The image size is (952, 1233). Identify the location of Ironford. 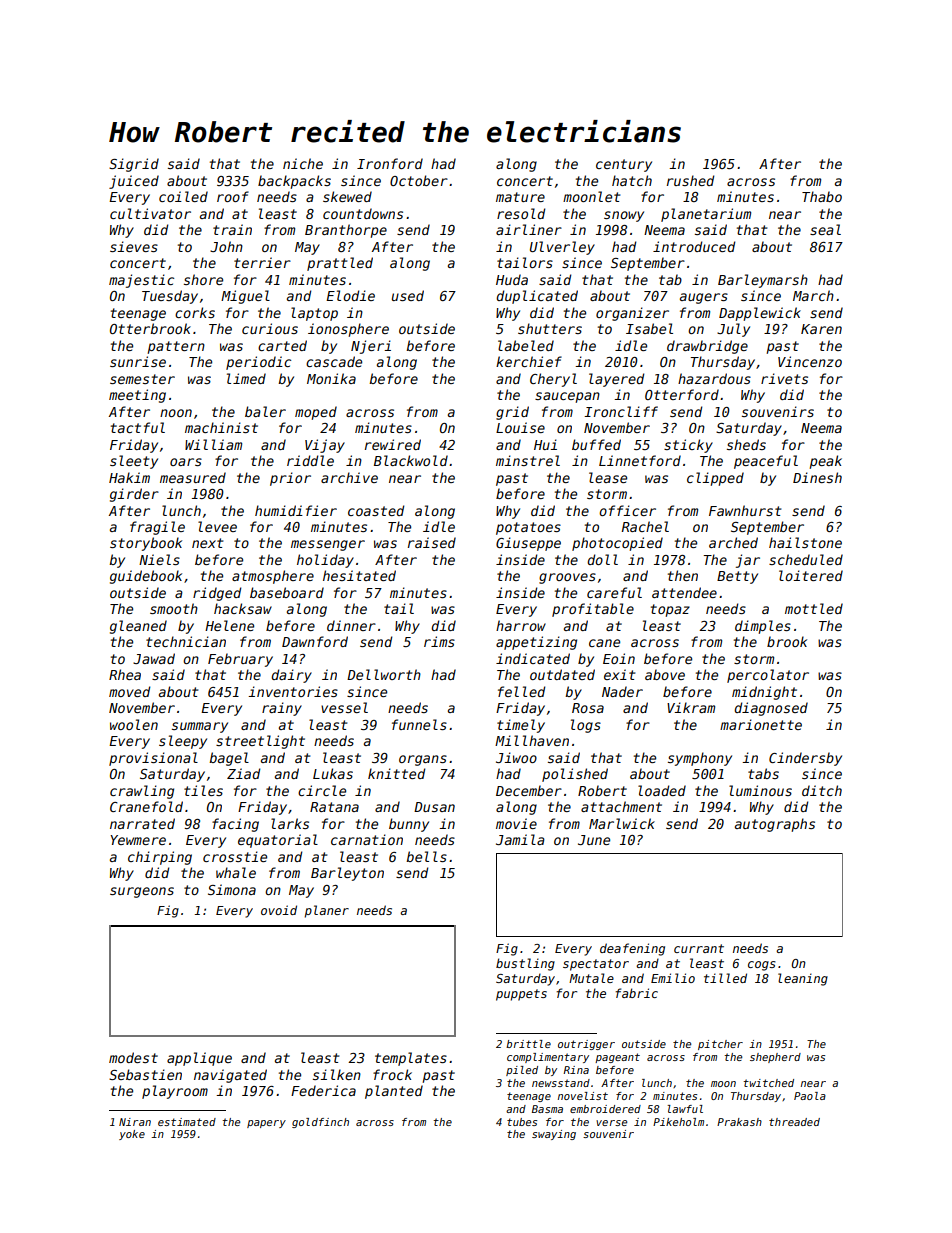
(390, 163).
